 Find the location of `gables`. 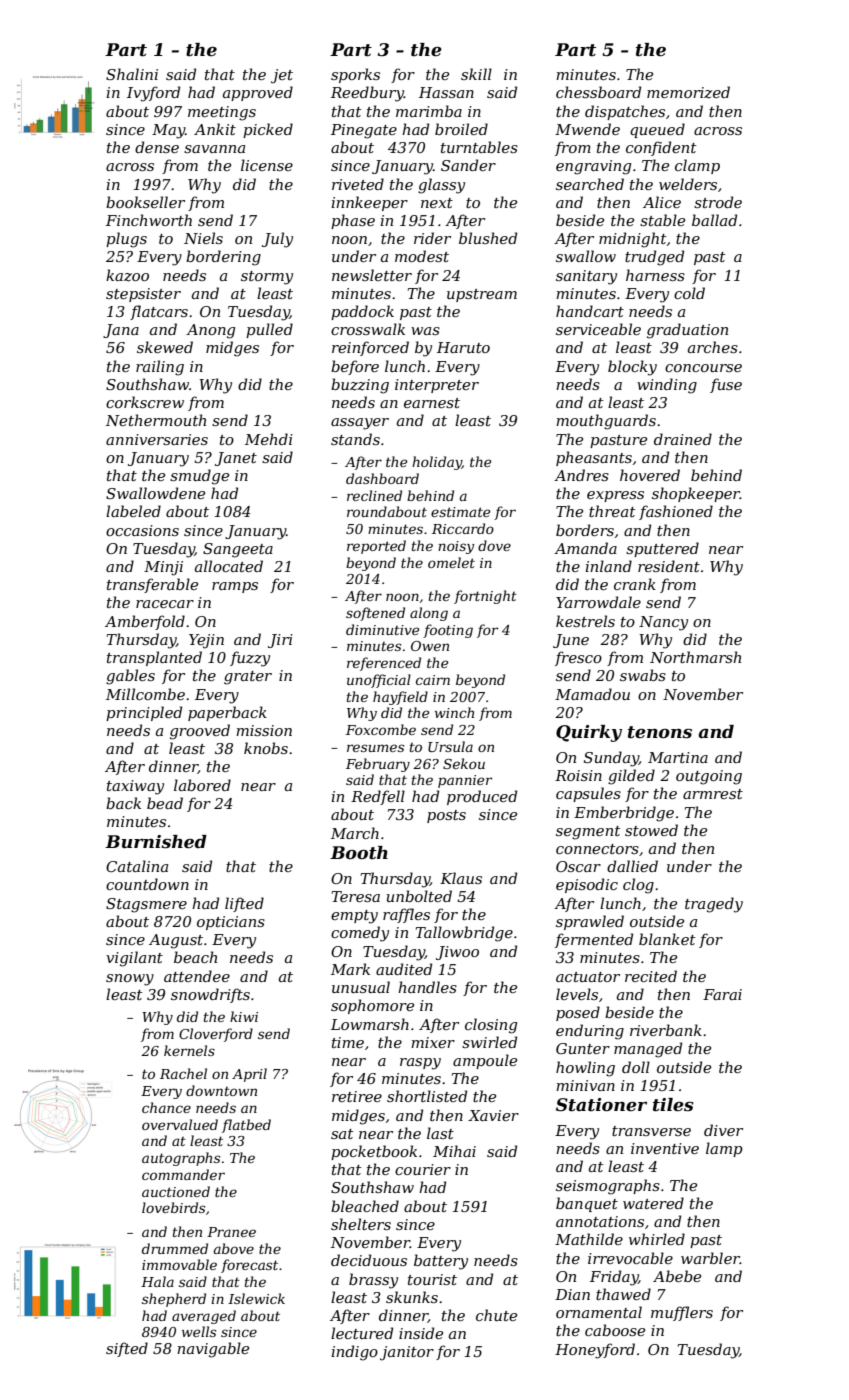

gables is located at coordinates (130, 677).
